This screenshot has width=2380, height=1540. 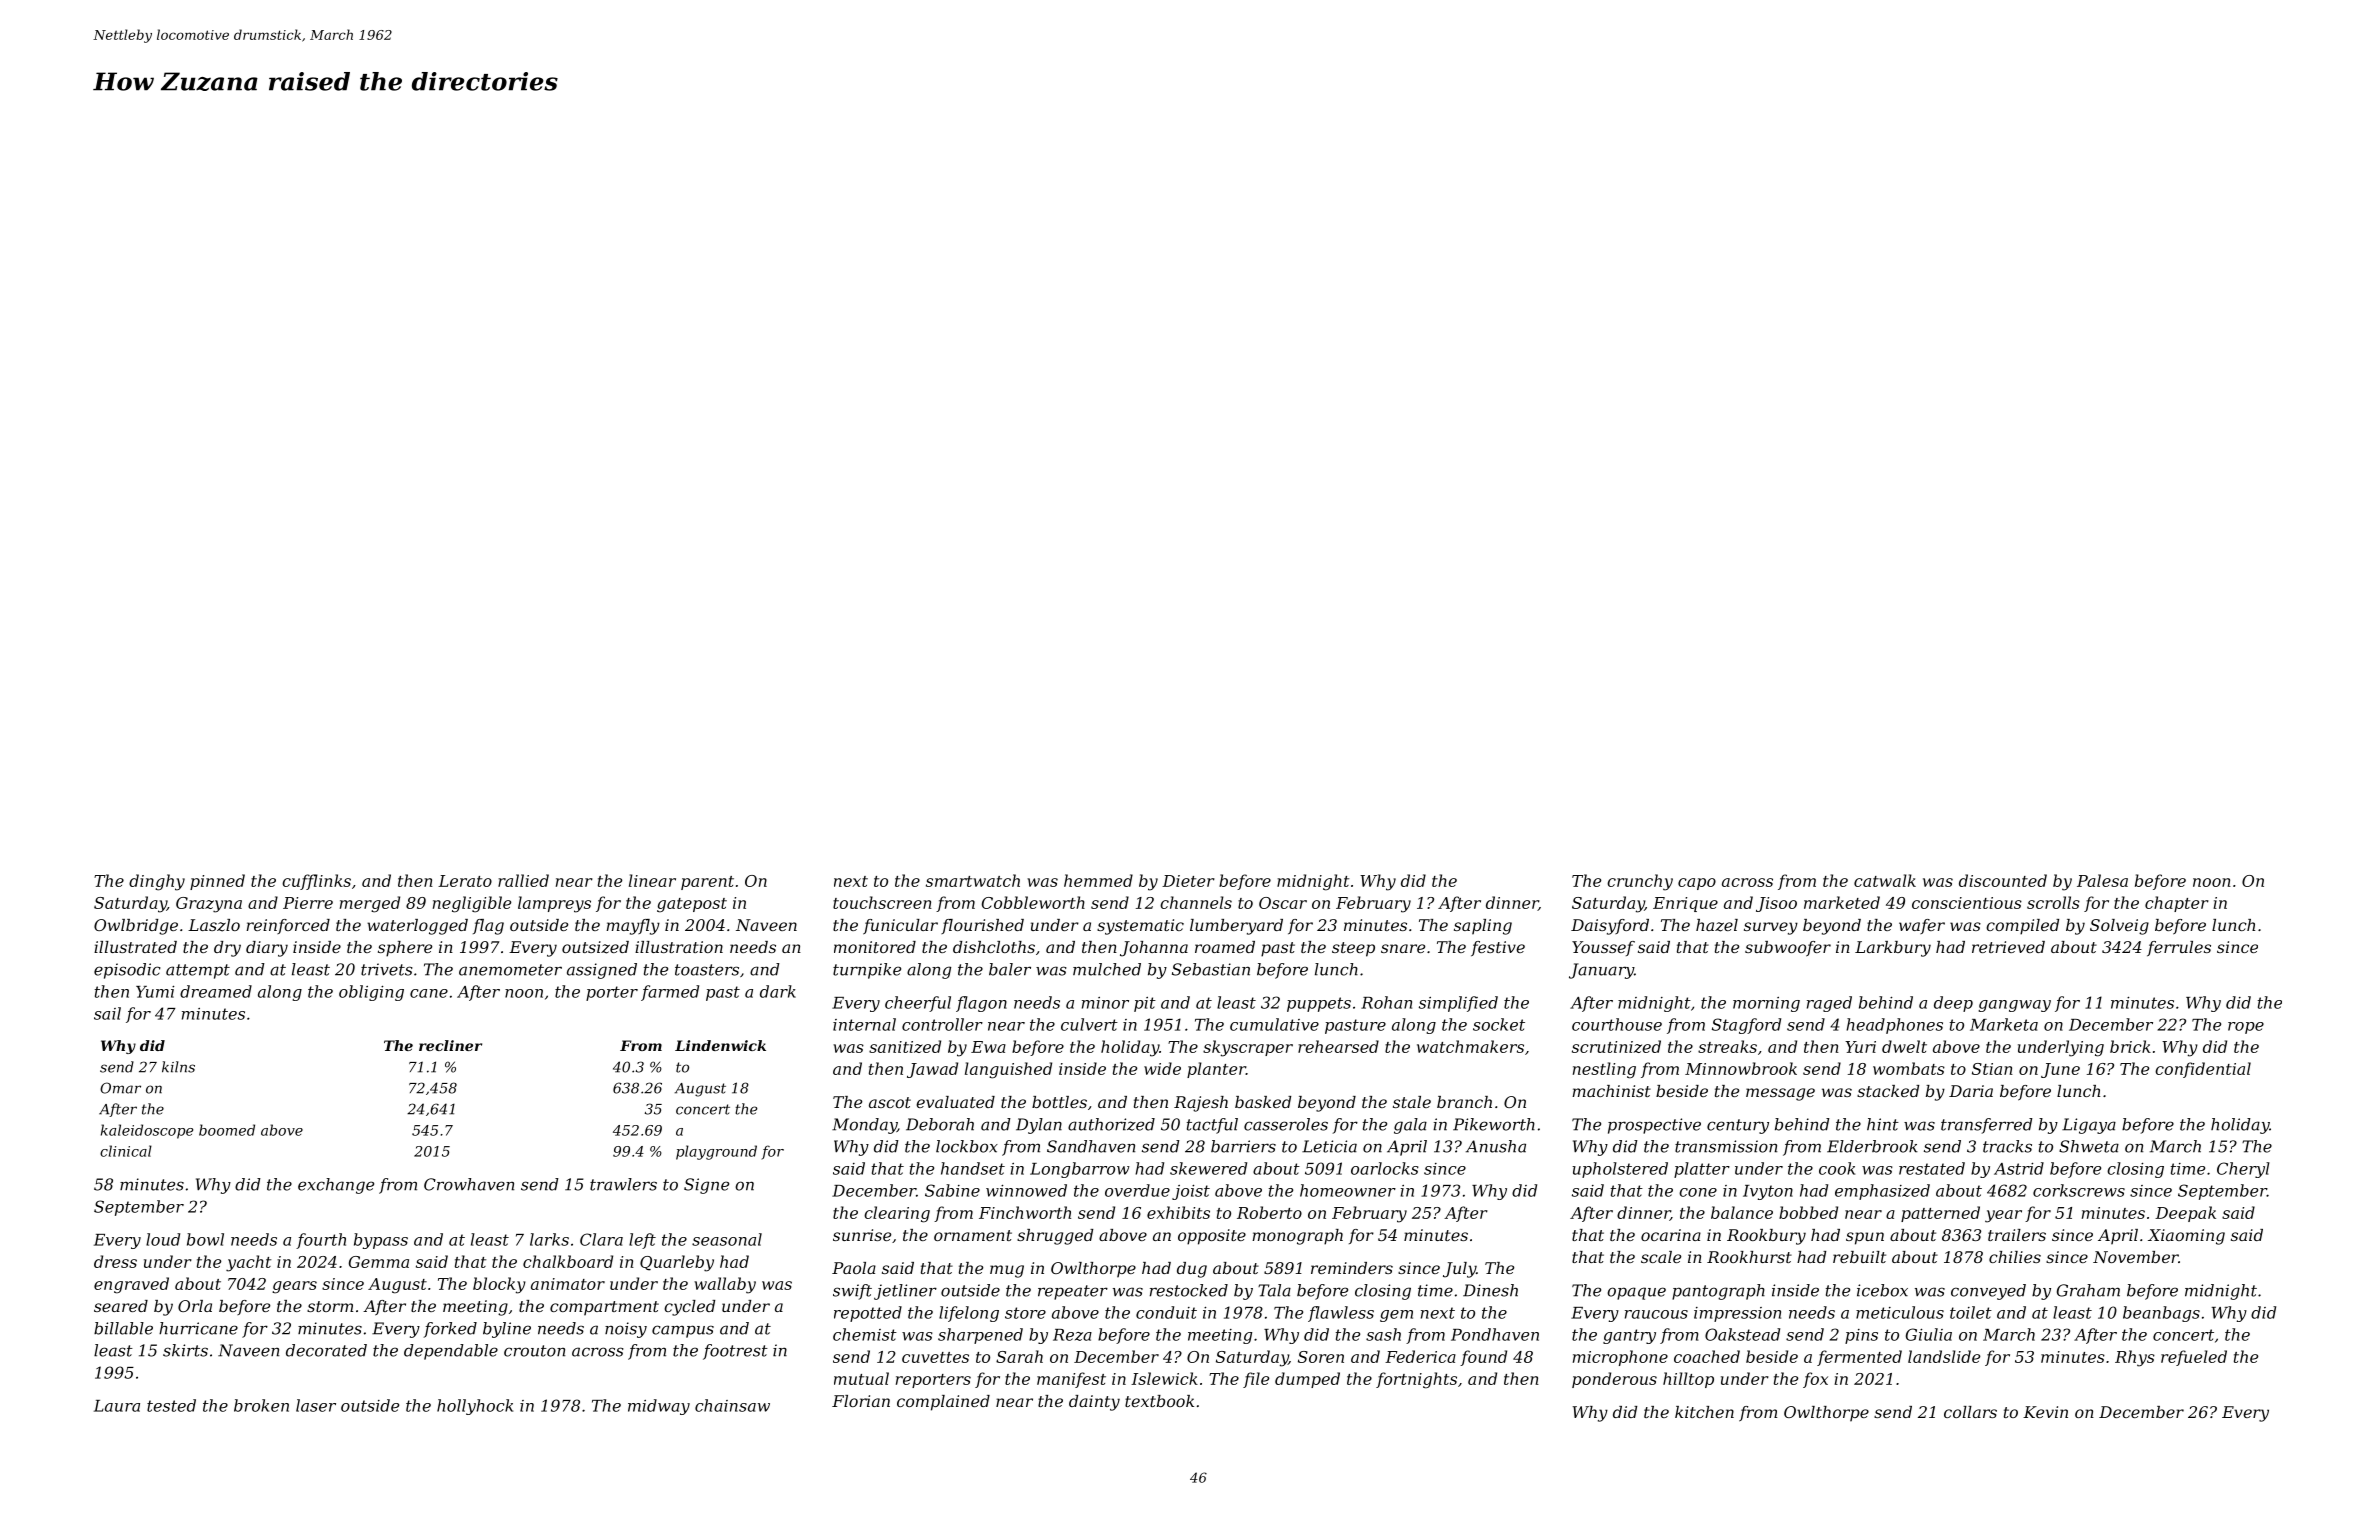 What do you see at coordinates (623, 1184) in the screenshot?
I see `trawlers` at bounding box center [623, 1184].
